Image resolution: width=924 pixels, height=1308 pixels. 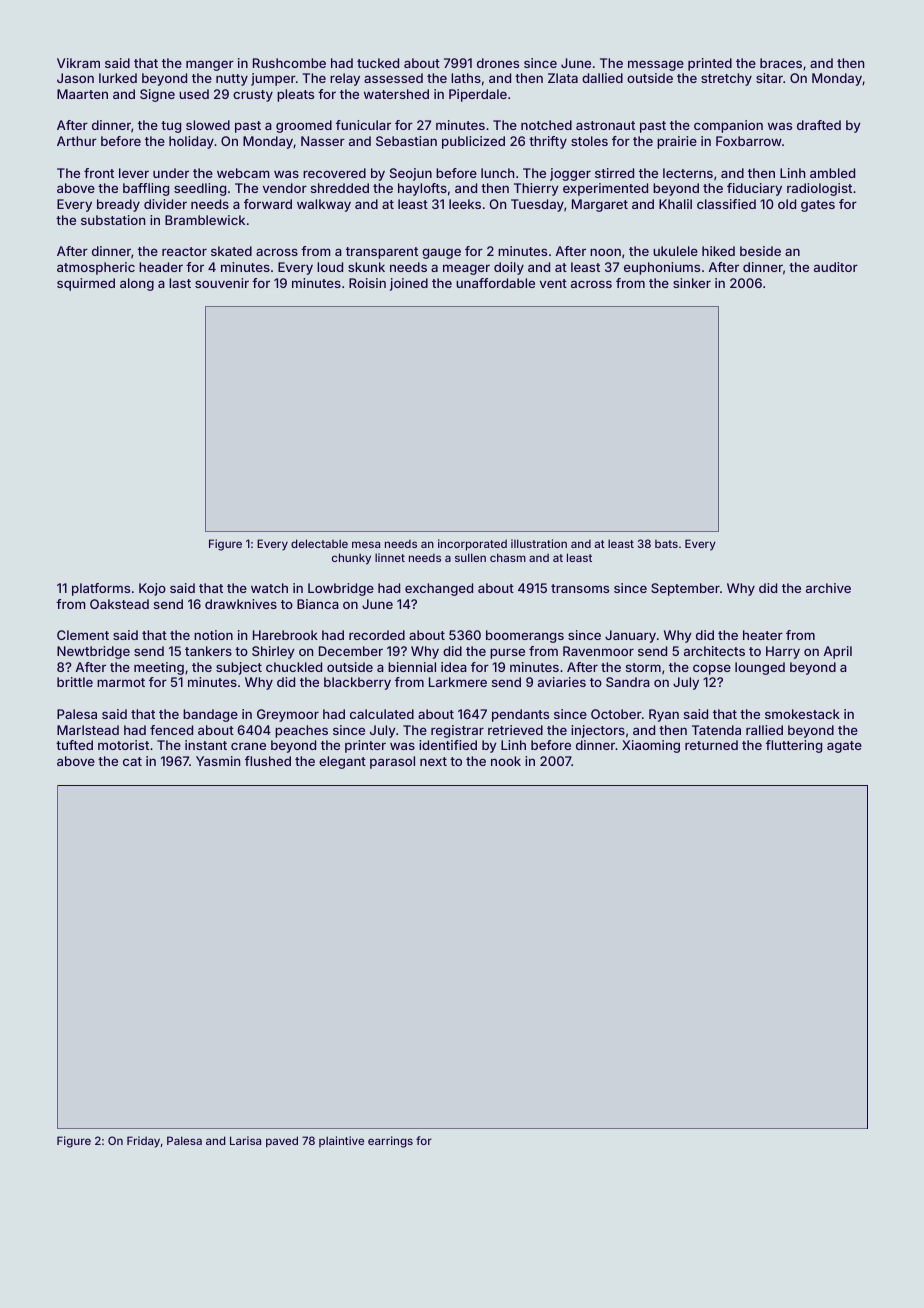 I want to click on agate, so click(x=844, y=747).
